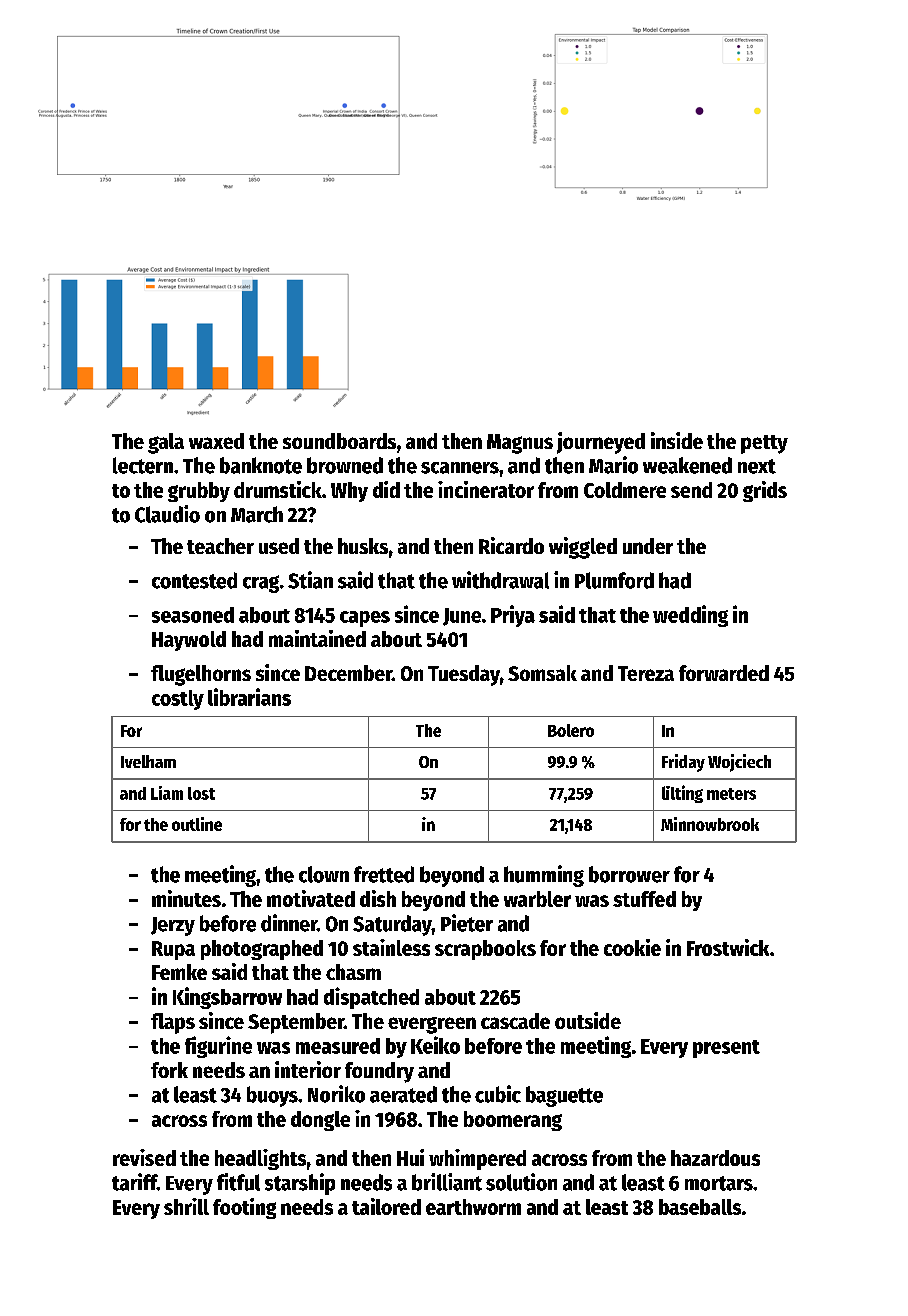  I want to click on Rupa, so click(173, 950).
